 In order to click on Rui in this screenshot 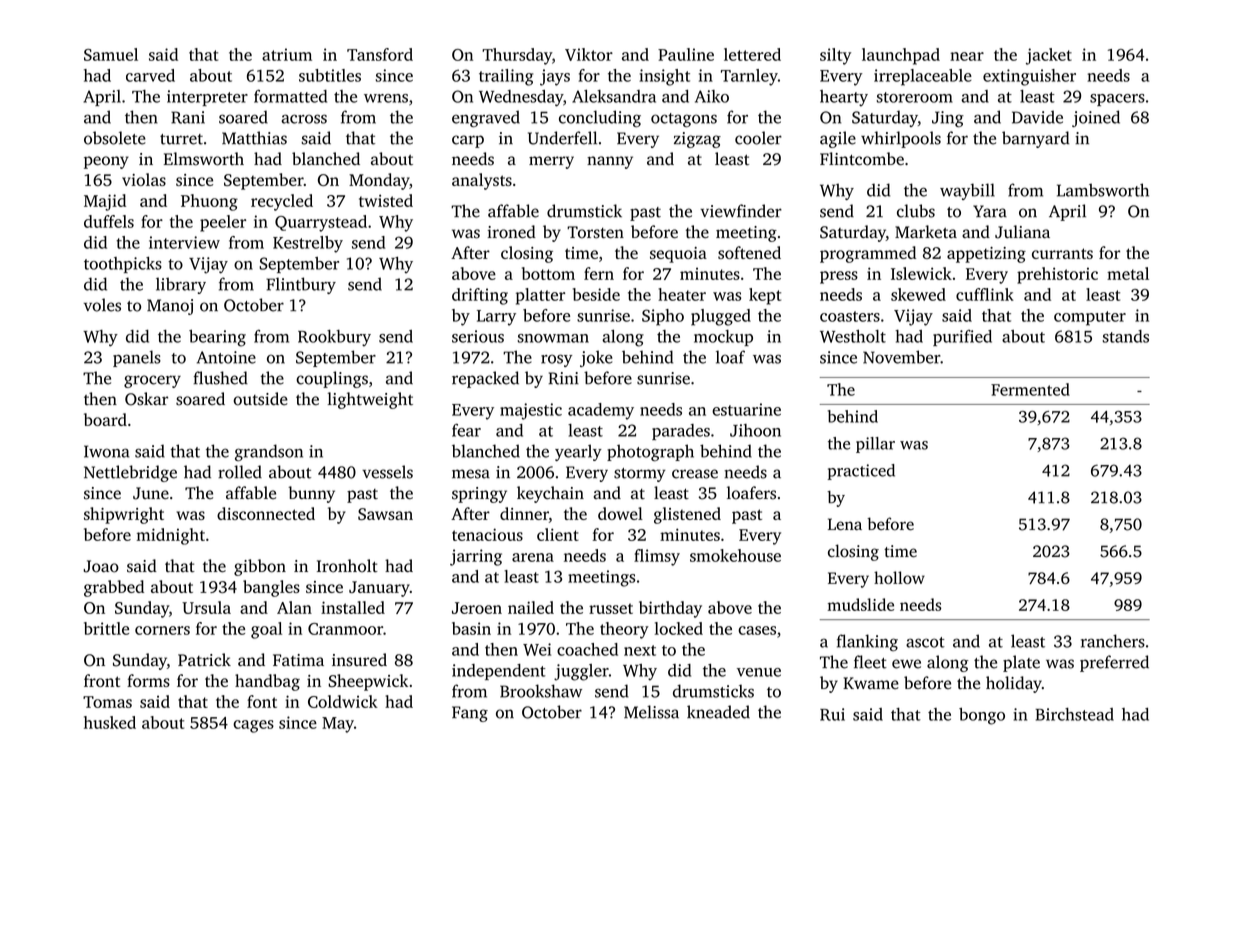, I will do `click(832, 714)`.
